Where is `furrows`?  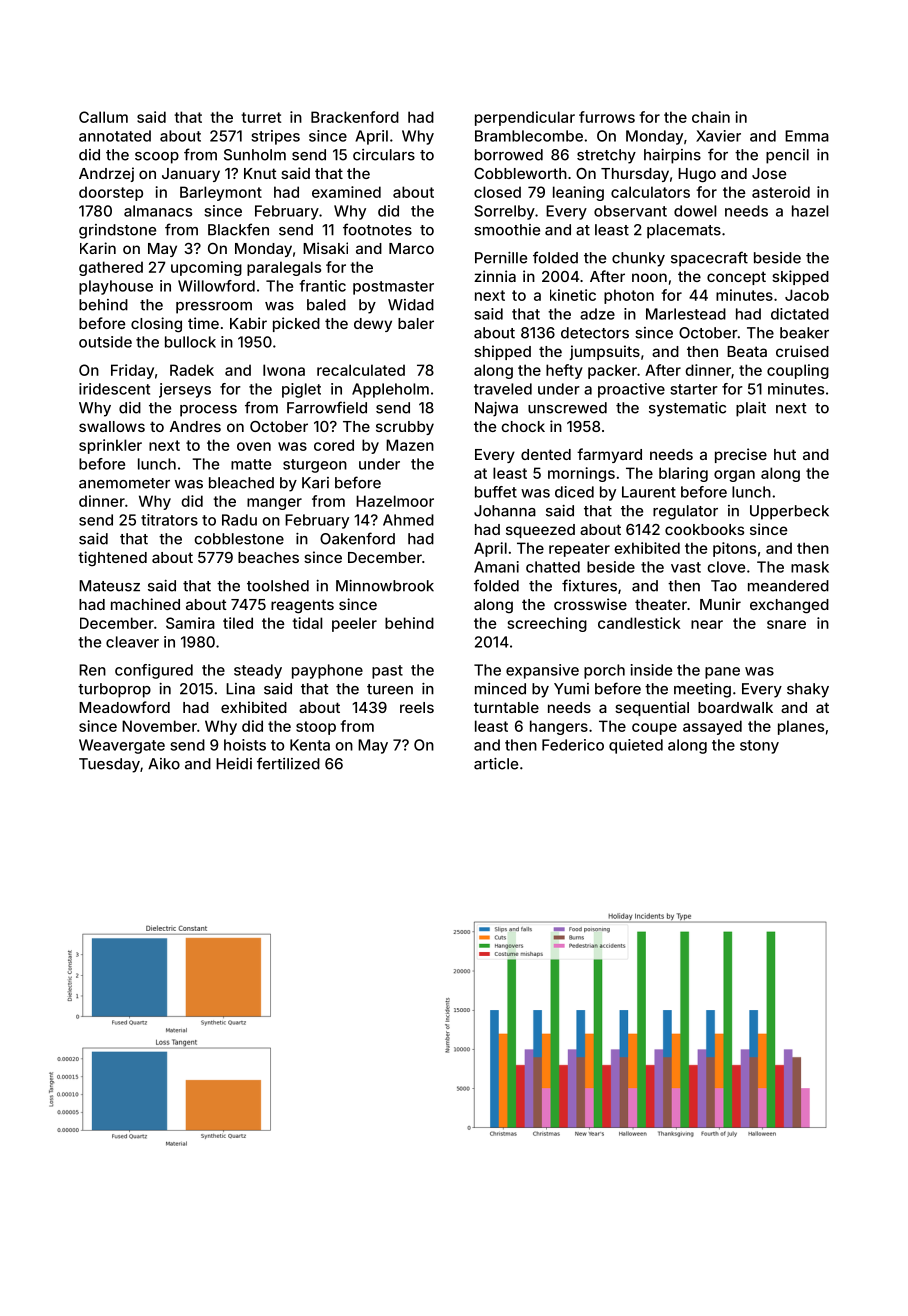
furrows is located at coordinates (607, 117).
